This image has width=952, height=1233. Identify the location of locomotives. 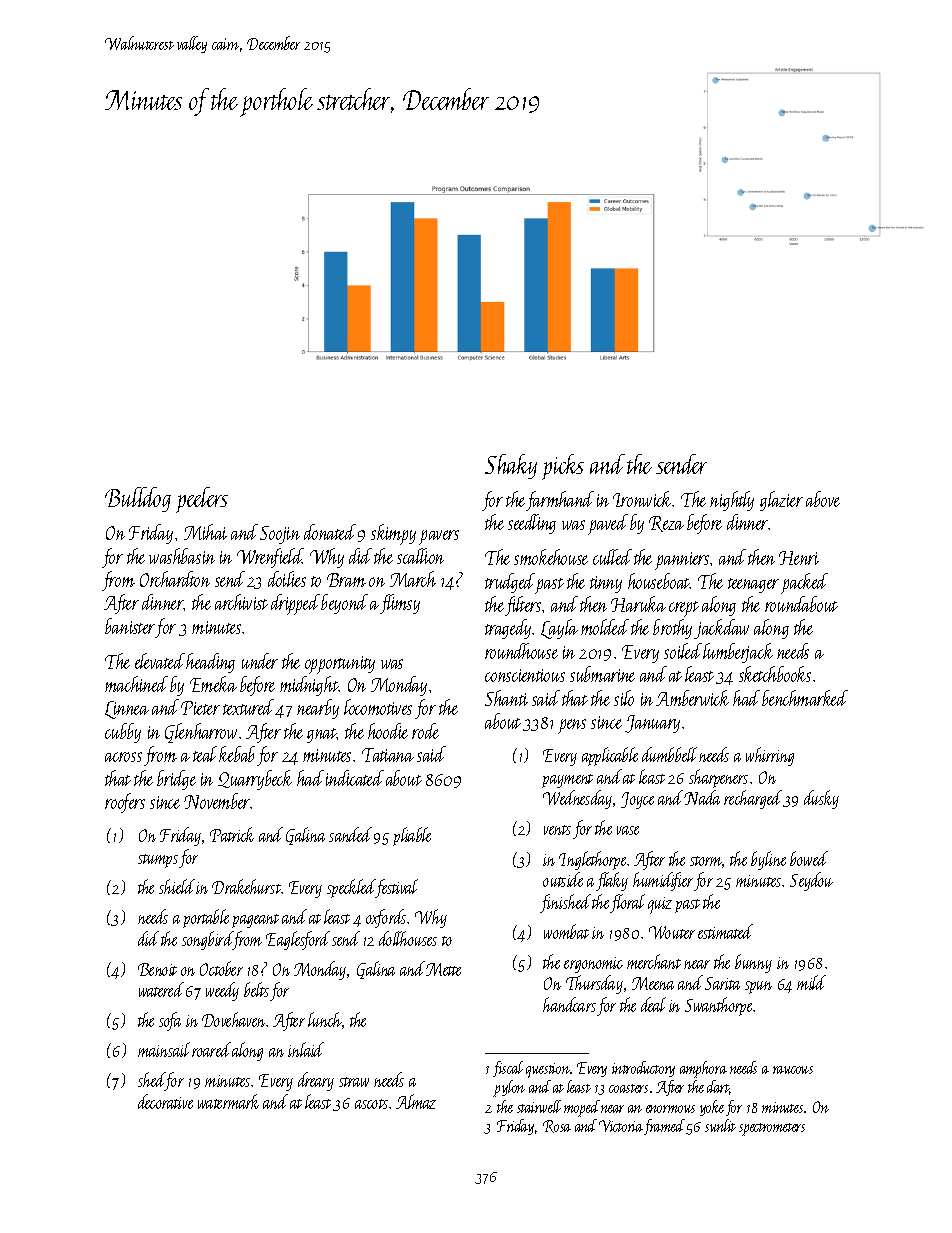
(378, 707).
